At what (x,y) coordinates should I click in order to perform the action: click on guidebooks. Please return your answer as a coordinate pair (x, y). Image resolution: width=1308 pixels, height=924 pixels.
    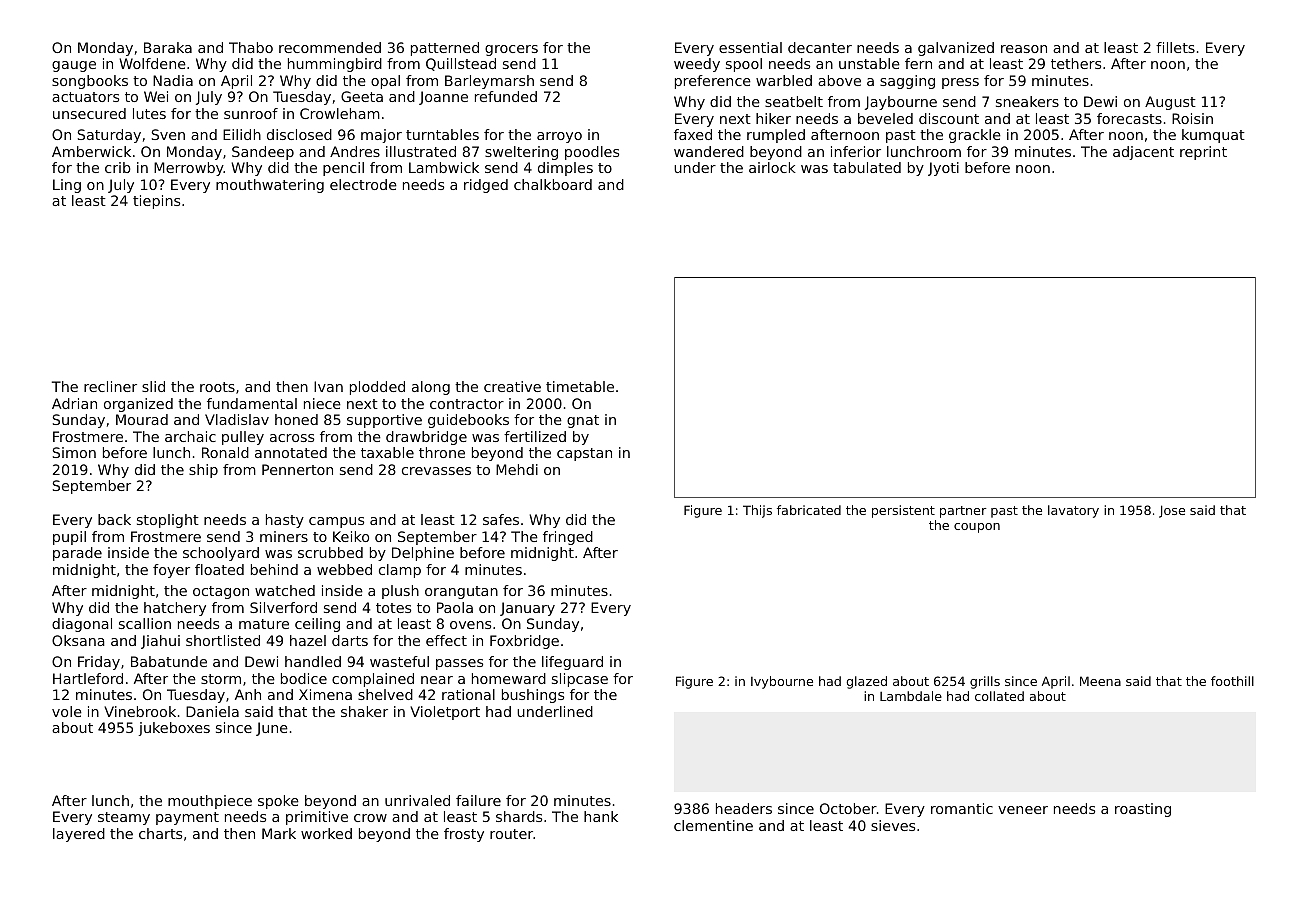
    Looking at the image, I should click on (468, 421).
